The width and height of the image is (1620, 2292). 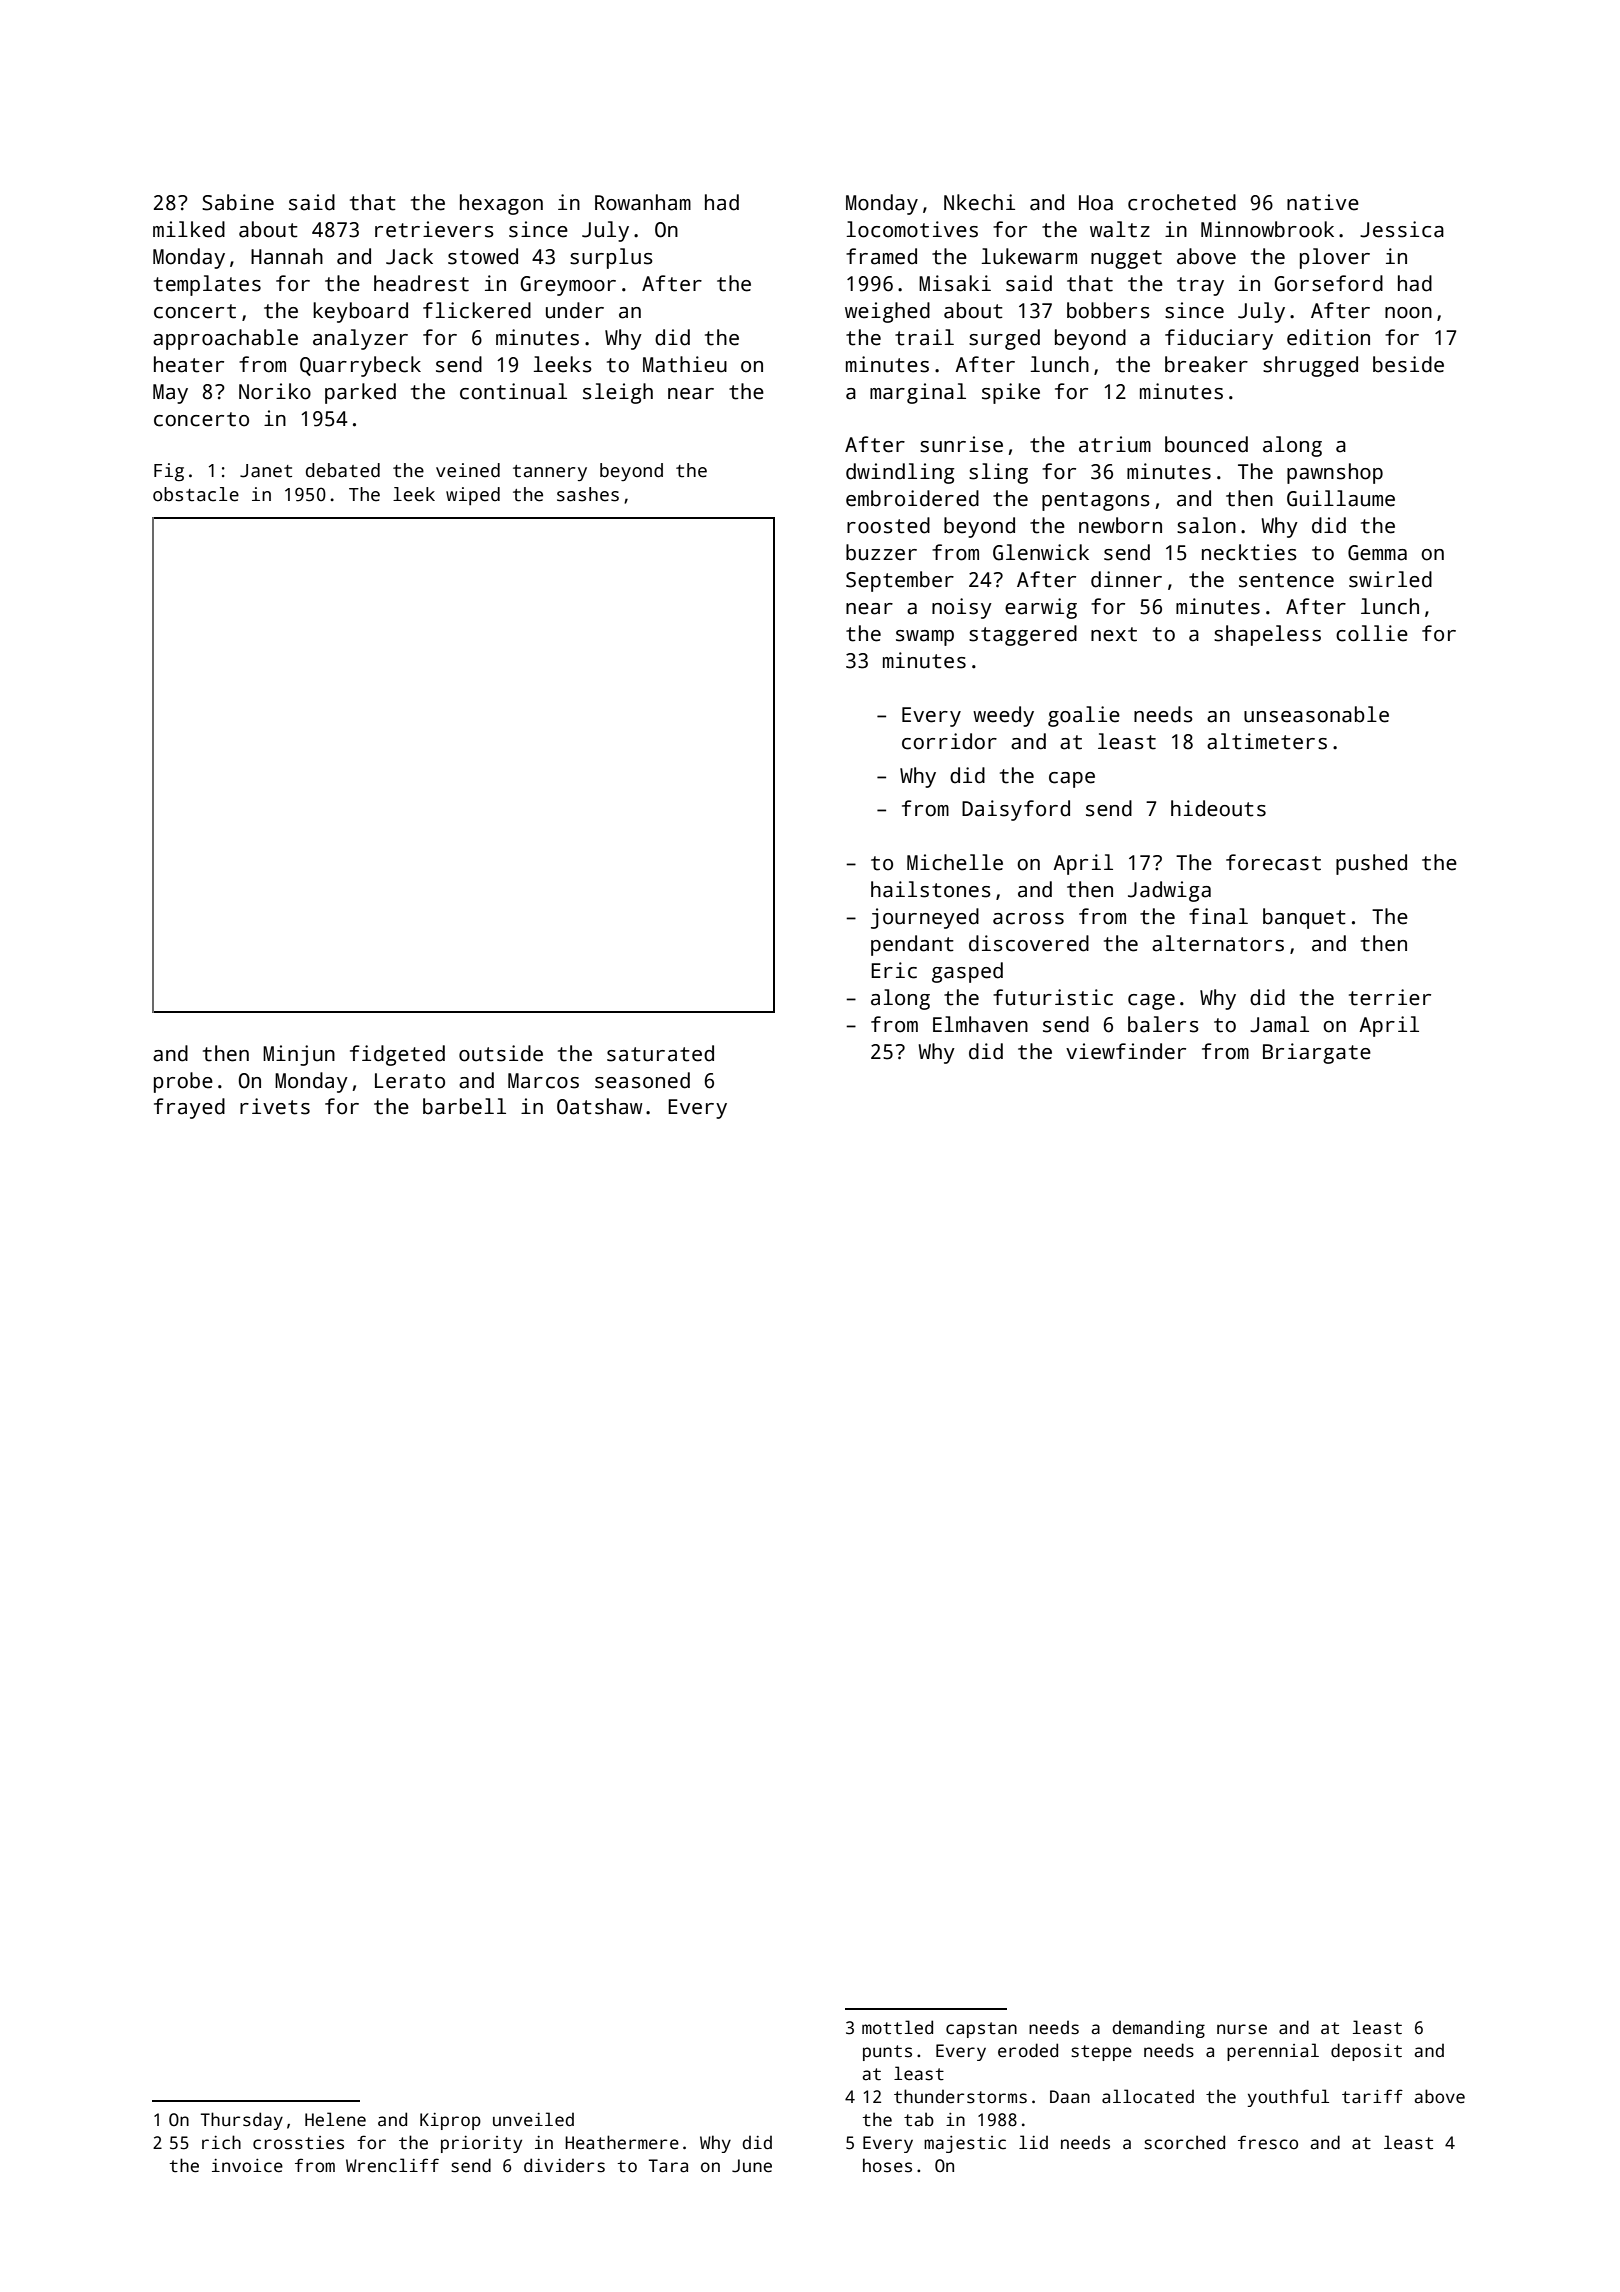 What do you see at coordinates (949, 741) in the image?
I see `corridor` at bounding box center [949, 741].
